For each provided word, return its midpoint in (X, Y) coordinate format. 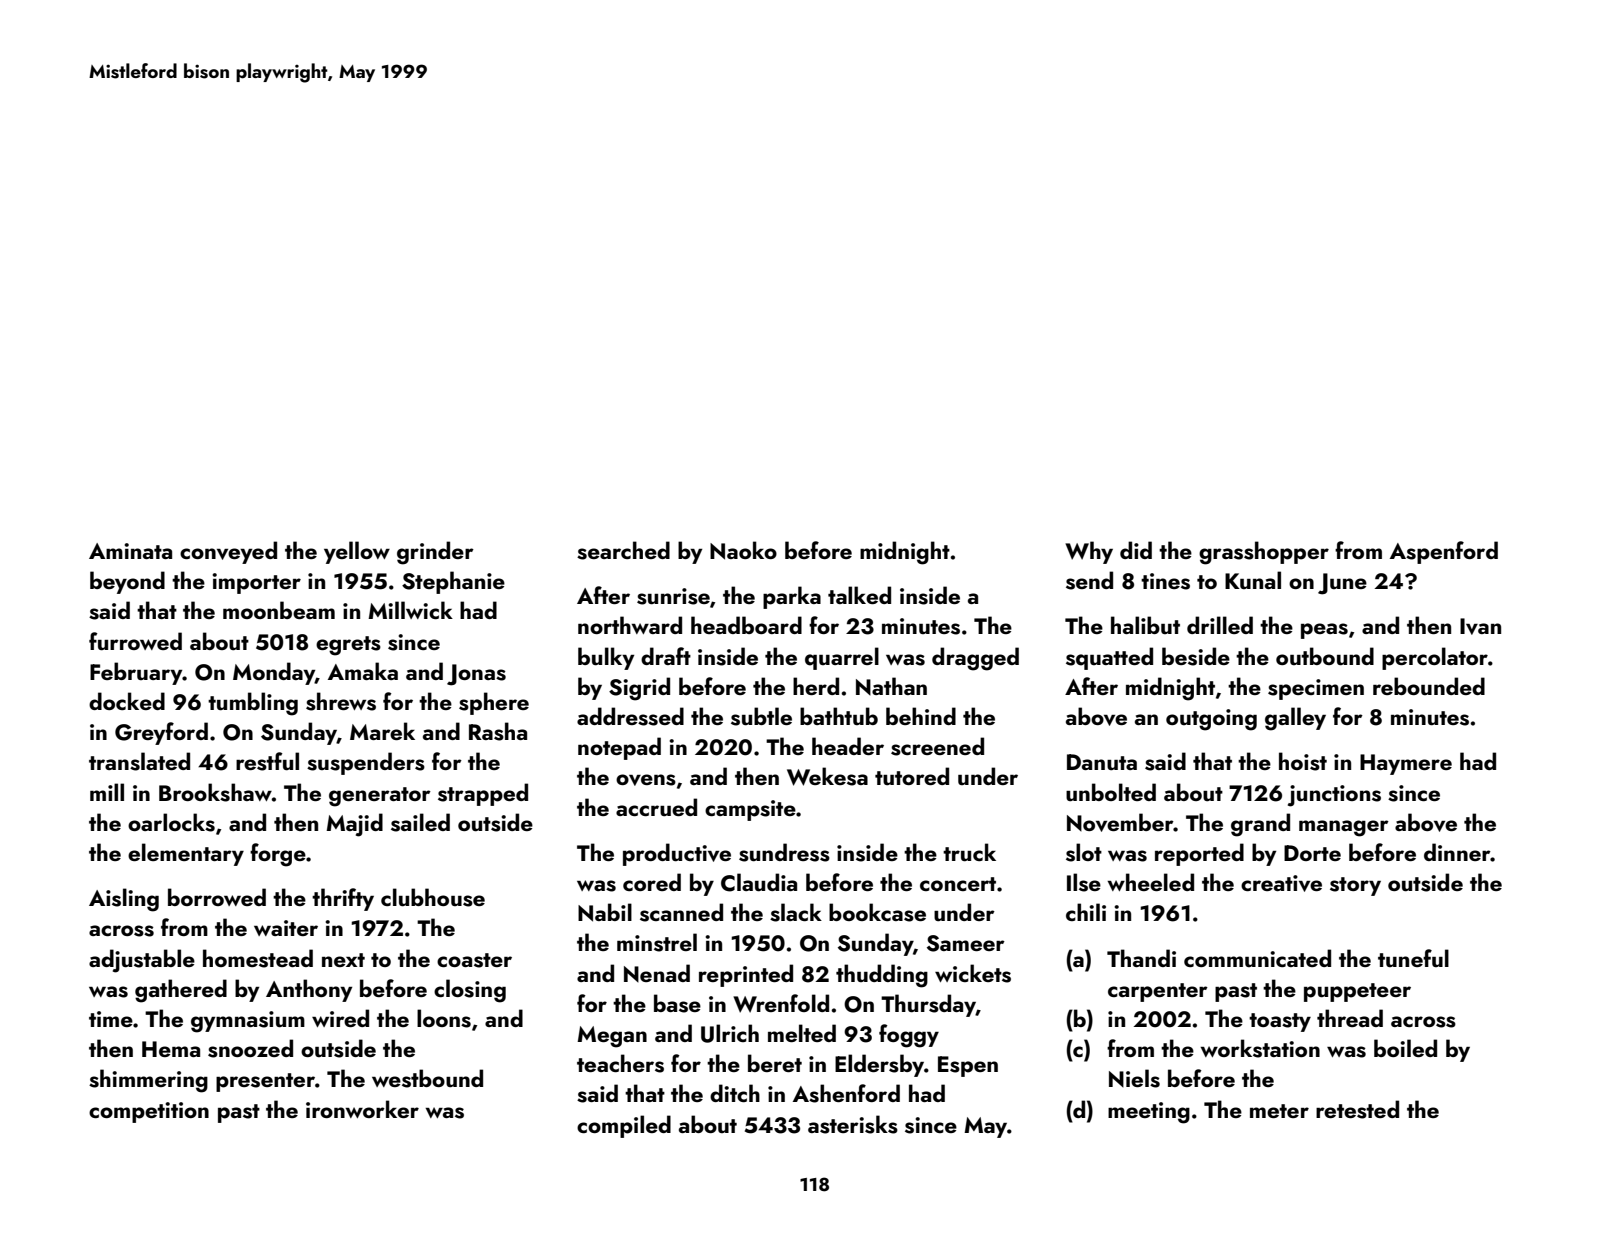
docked (127, 701)
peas (1324, 631)
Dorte (1312, 853)
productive (677, 854)
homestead (258, 958)
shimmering (148, 1081)
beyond (127, 582)
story (1355, 886)
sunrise (673, 596)
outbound (1325, 656)
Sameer (966, 943)
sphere (494, 703)
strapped (483, 794)
